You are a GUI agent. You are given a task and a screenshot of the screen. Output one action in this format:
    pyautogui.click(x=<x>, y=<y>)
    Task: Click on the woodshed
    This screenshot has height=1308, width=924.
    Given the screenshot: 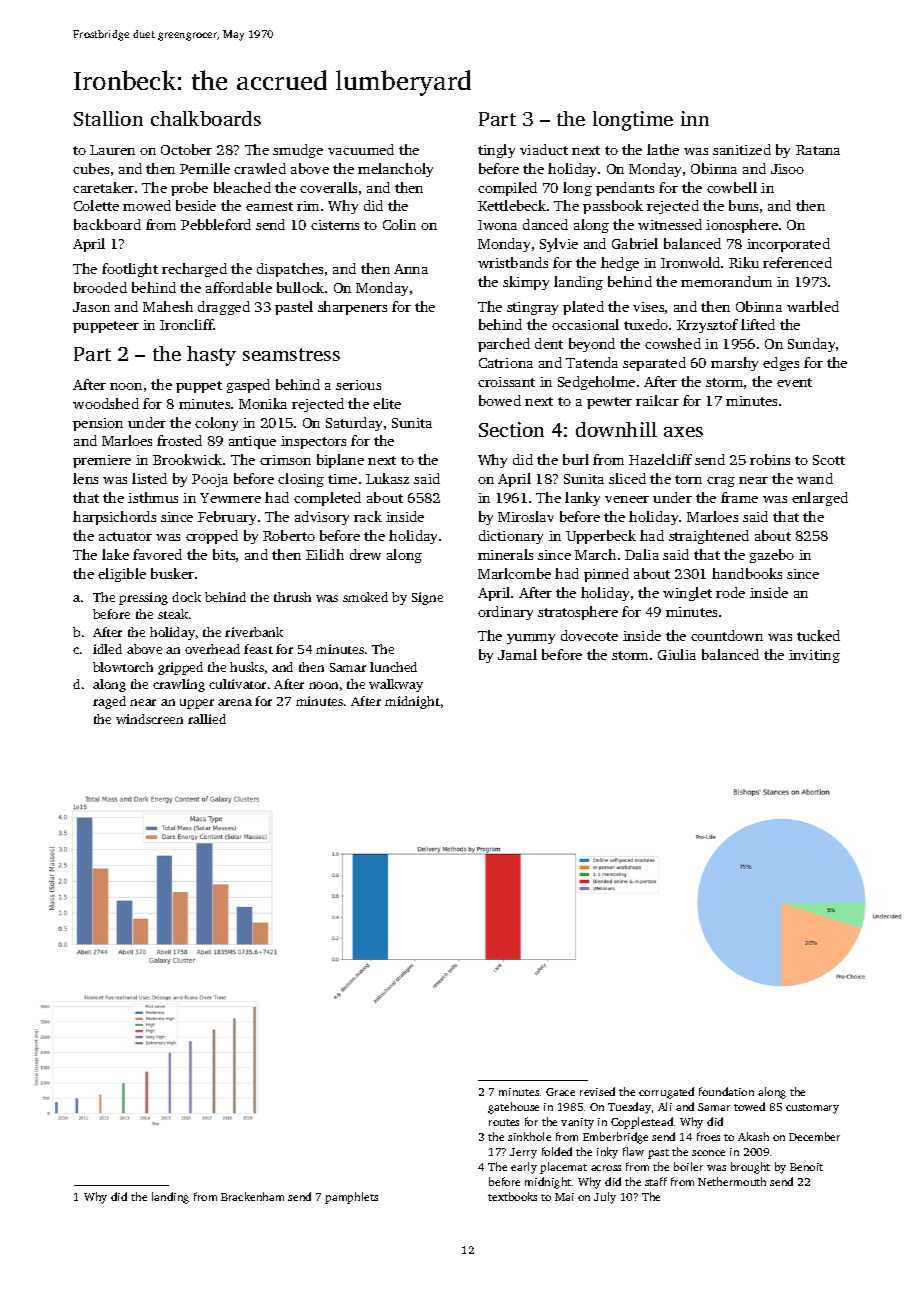 What is the action you would take?
    pyautogui.click(x=106, y=403)
